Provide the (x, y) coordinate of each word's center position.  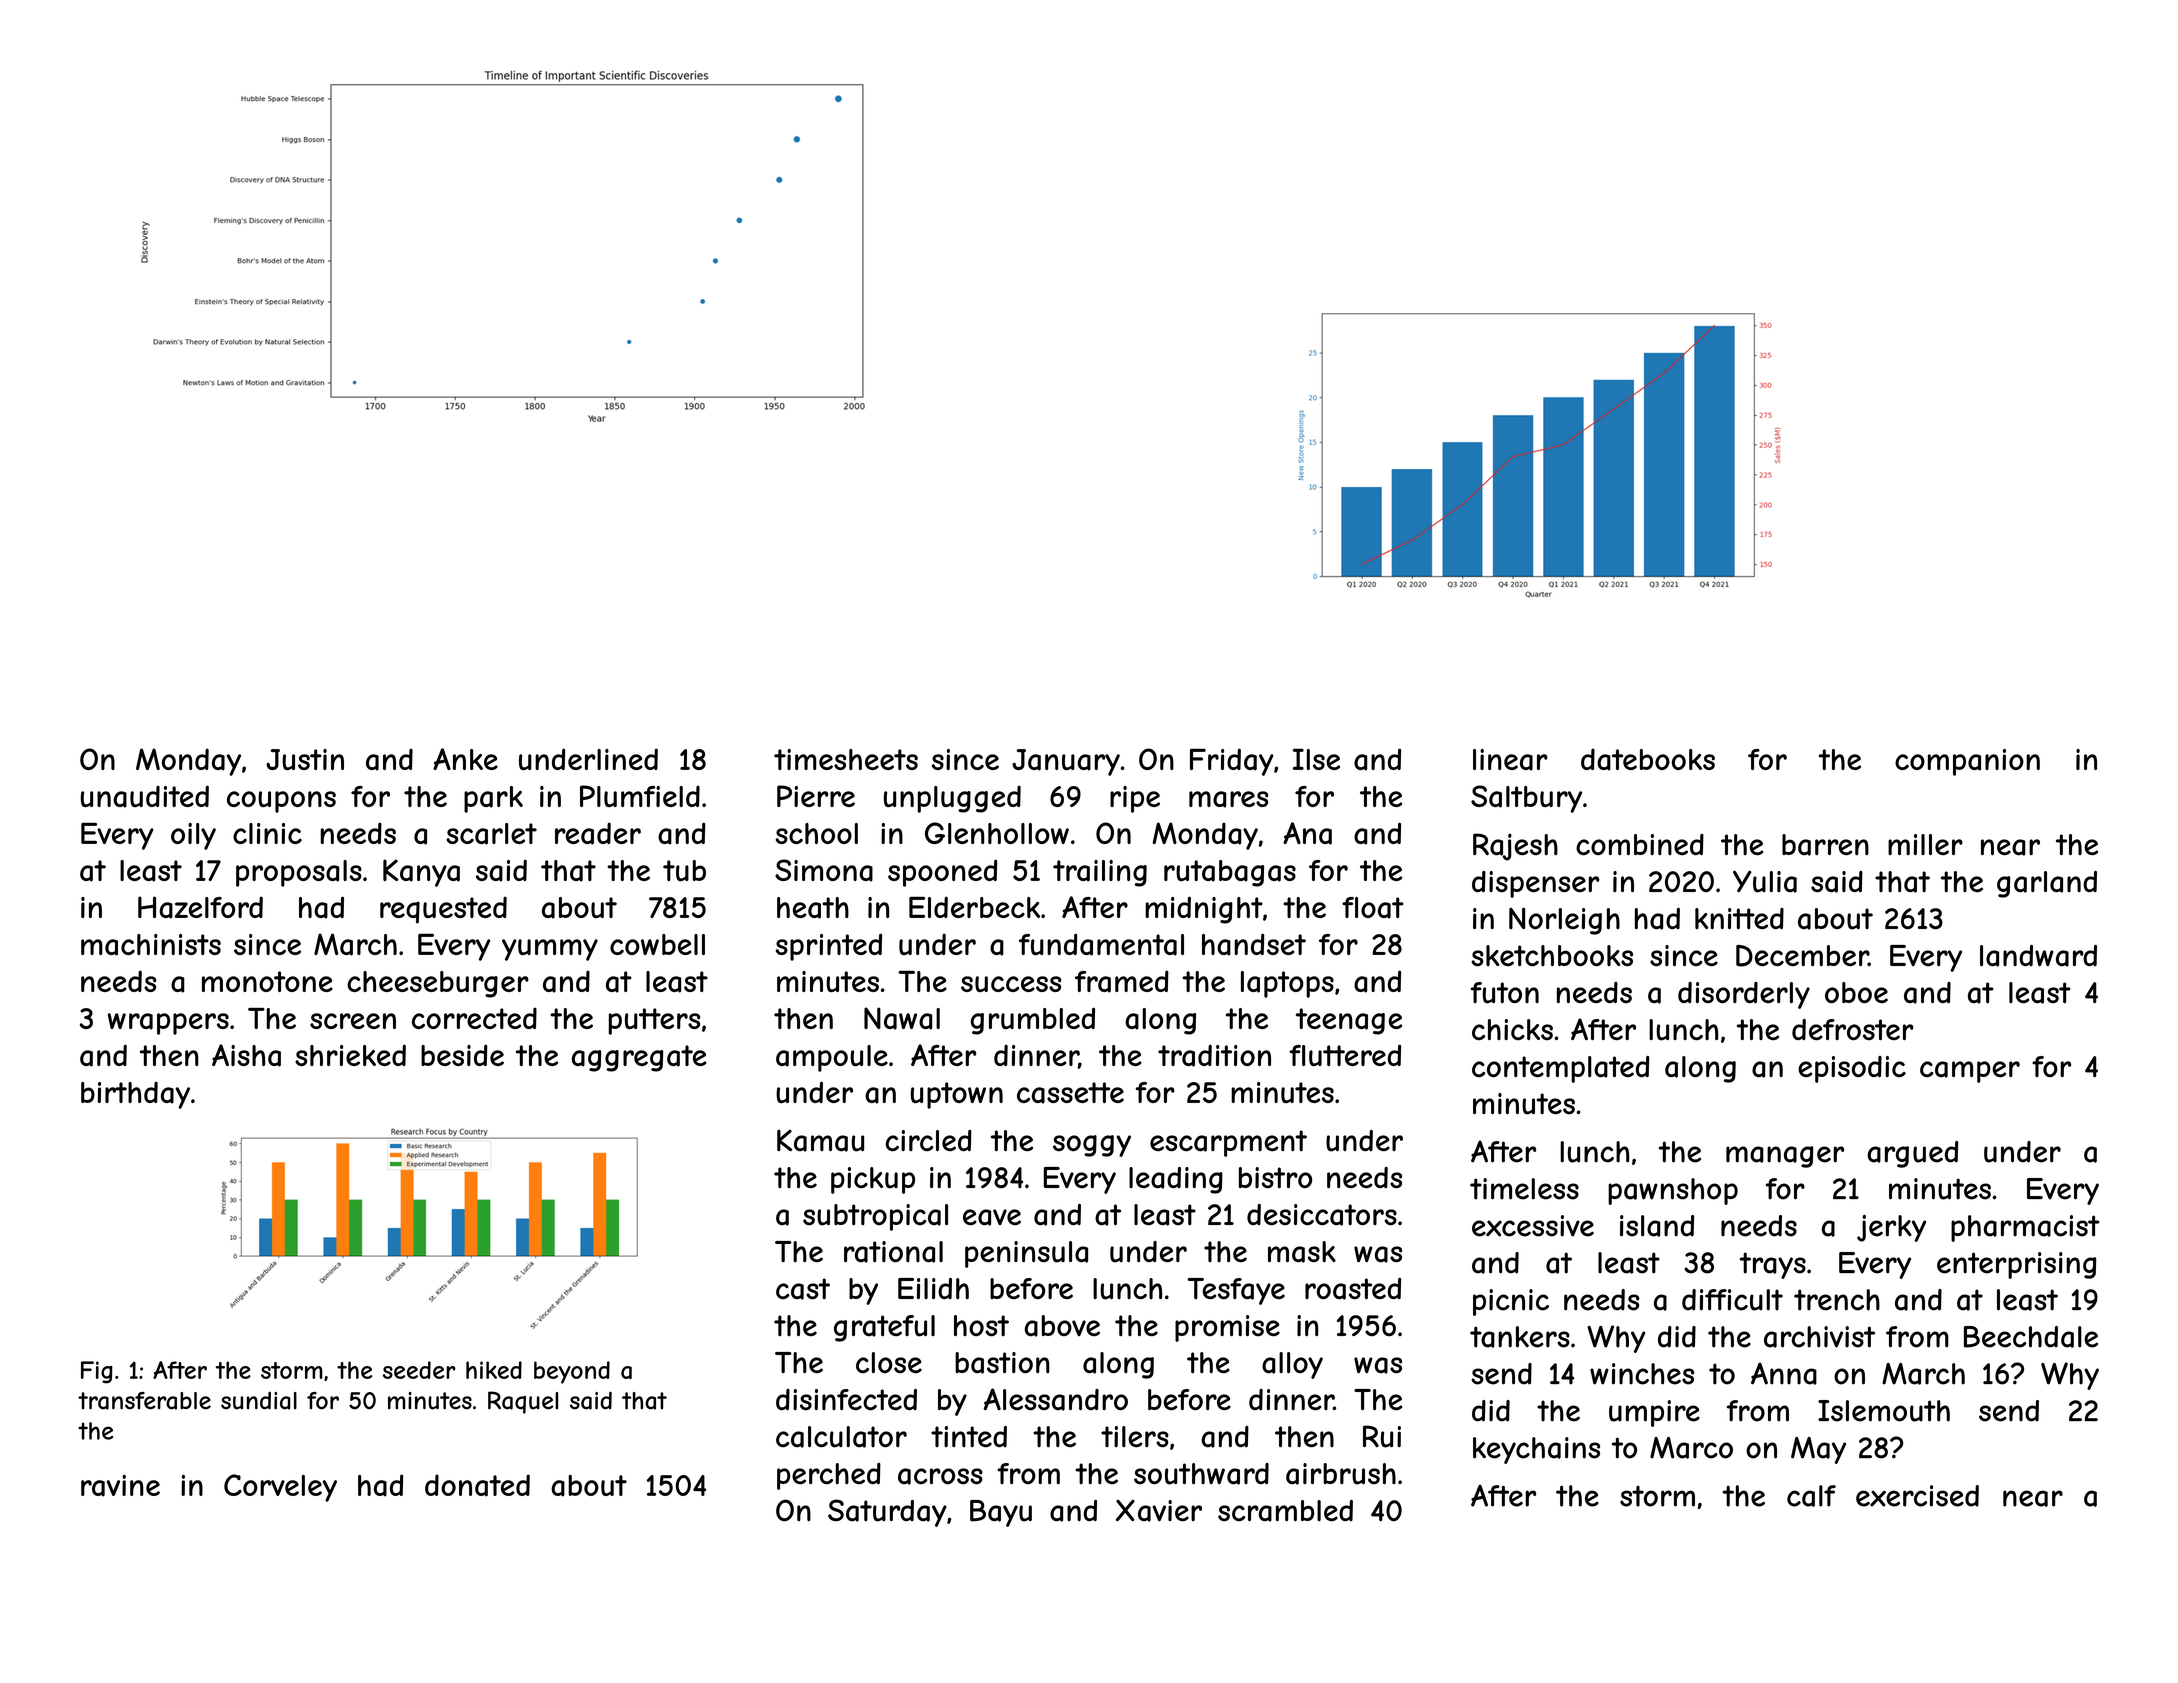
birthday (135, 1095)
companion (1967, 762)
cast (803, 1289)
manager (1785, 1157)
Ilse (1316, 759)
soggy (1092, 1146)
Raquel (523, 1402)
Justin (305, 759)
